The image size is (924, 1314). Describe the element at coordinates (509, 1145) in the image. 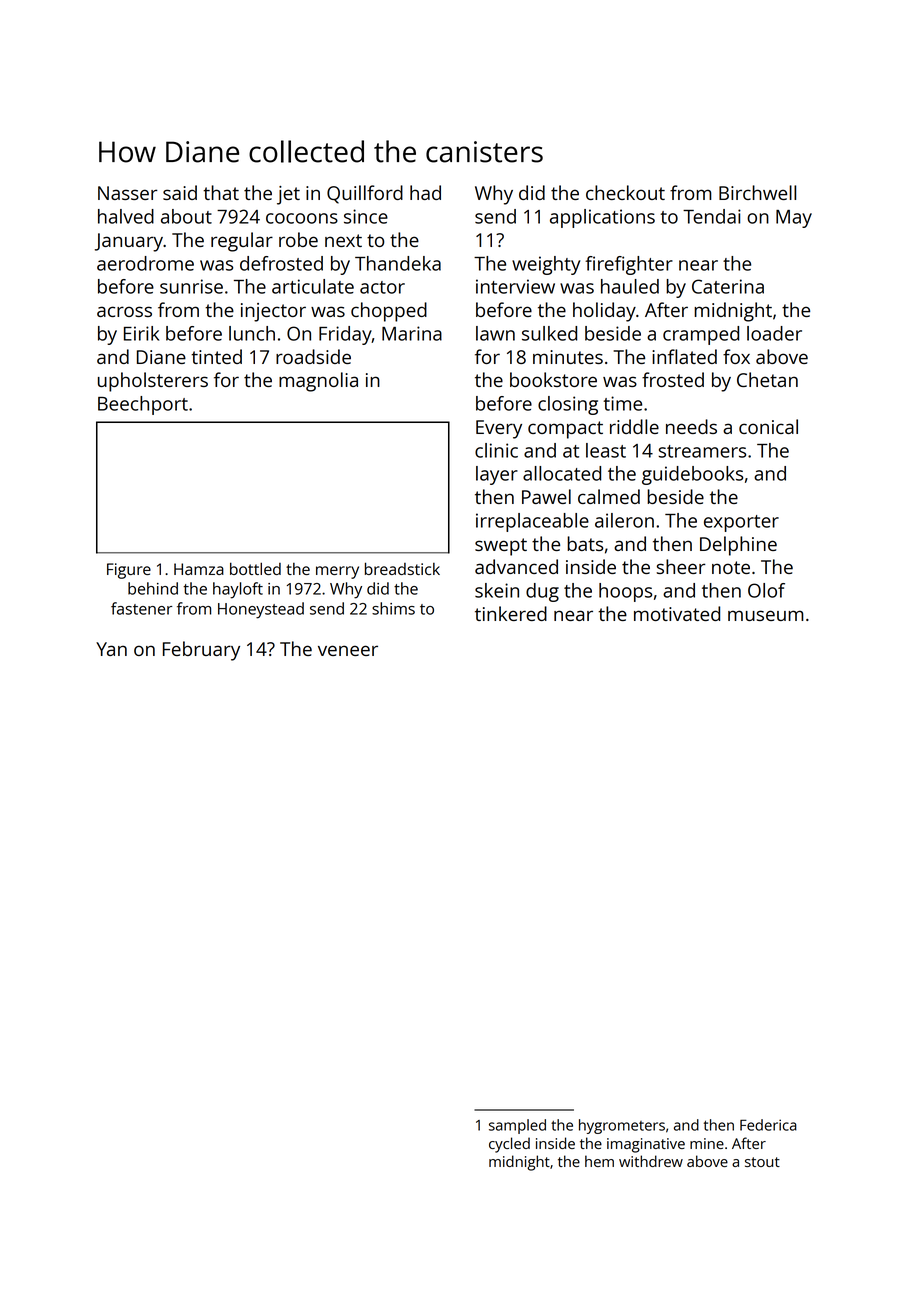

I see `cycled` at that location.
